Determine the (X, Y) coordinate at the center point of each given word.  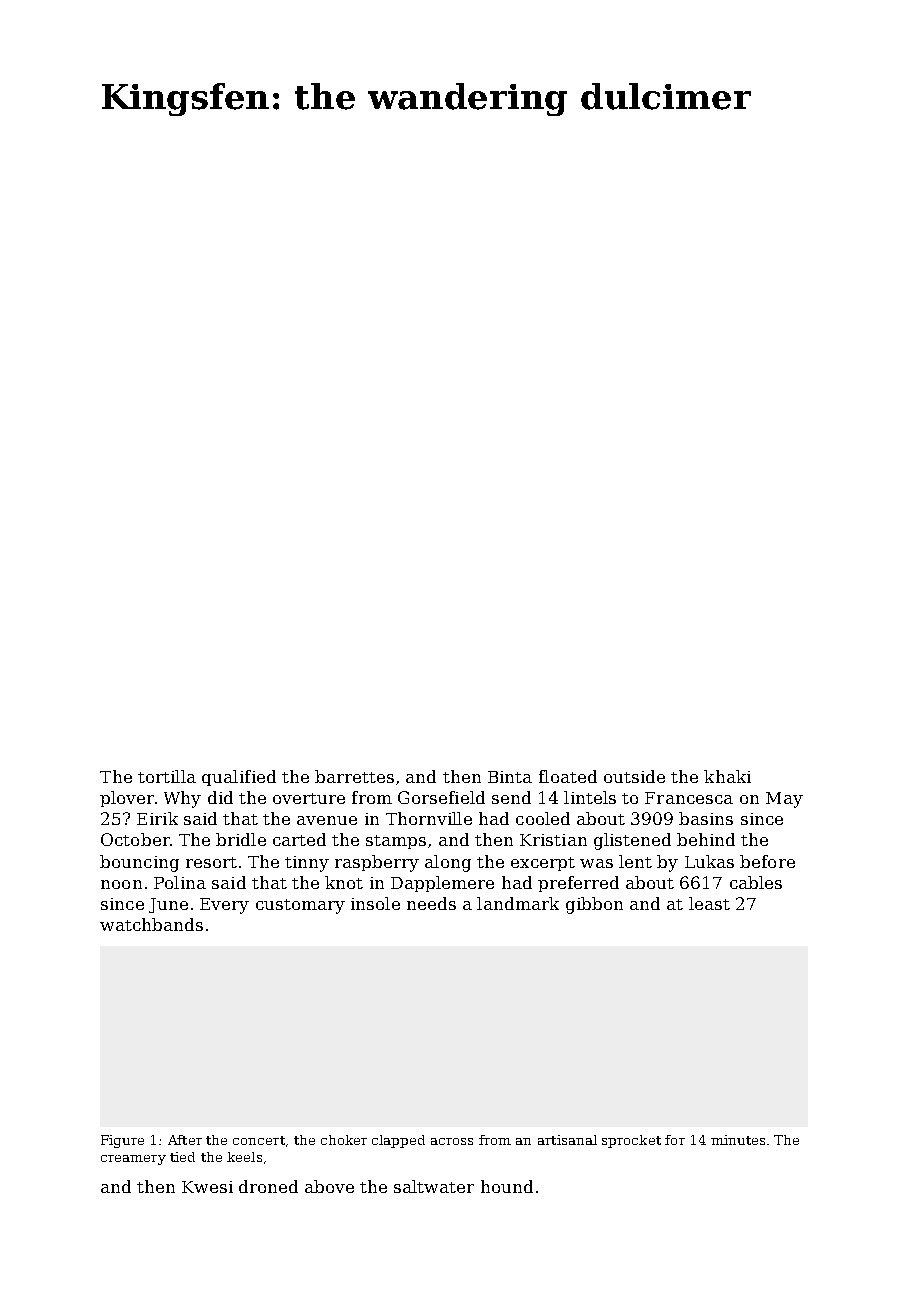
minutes (738, 1140)
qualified (239, 778)
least (709, 903)
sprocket (631, 1141)
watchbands (151, 924)
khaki (727, 776)
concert (259, 1140)
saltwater (434, 1186)
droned (268, 1186)
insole (375, 903)
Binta (510, 777)
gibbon (594, 905)
